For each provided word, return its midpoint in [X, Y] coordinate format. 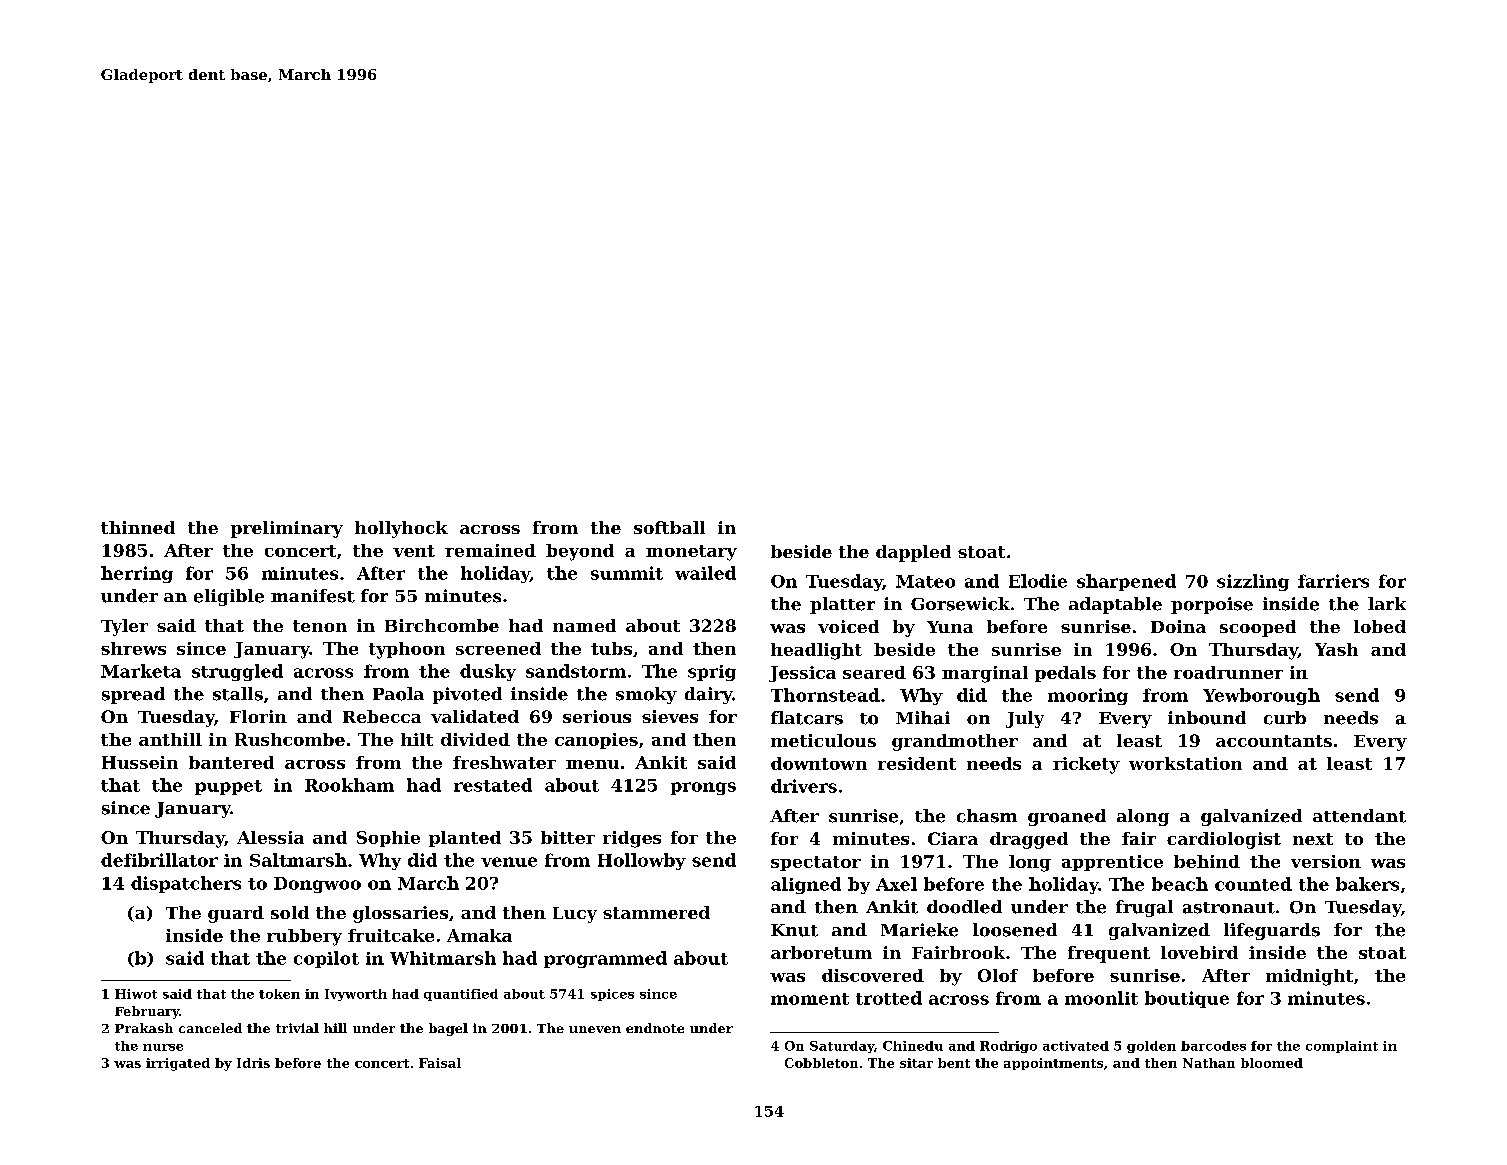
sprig [712, 673]
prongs [703, 788]
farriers [1333, 581]
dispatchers [186, 884]
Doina [1178, 626]
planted [465, 839]
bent [954, 1063]
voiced [848, 626]
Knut [794, 930]
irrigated [178, 1064]
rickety [1086, 765]
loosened [1015, 930]
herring [137, 574]
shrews [133, 648]
